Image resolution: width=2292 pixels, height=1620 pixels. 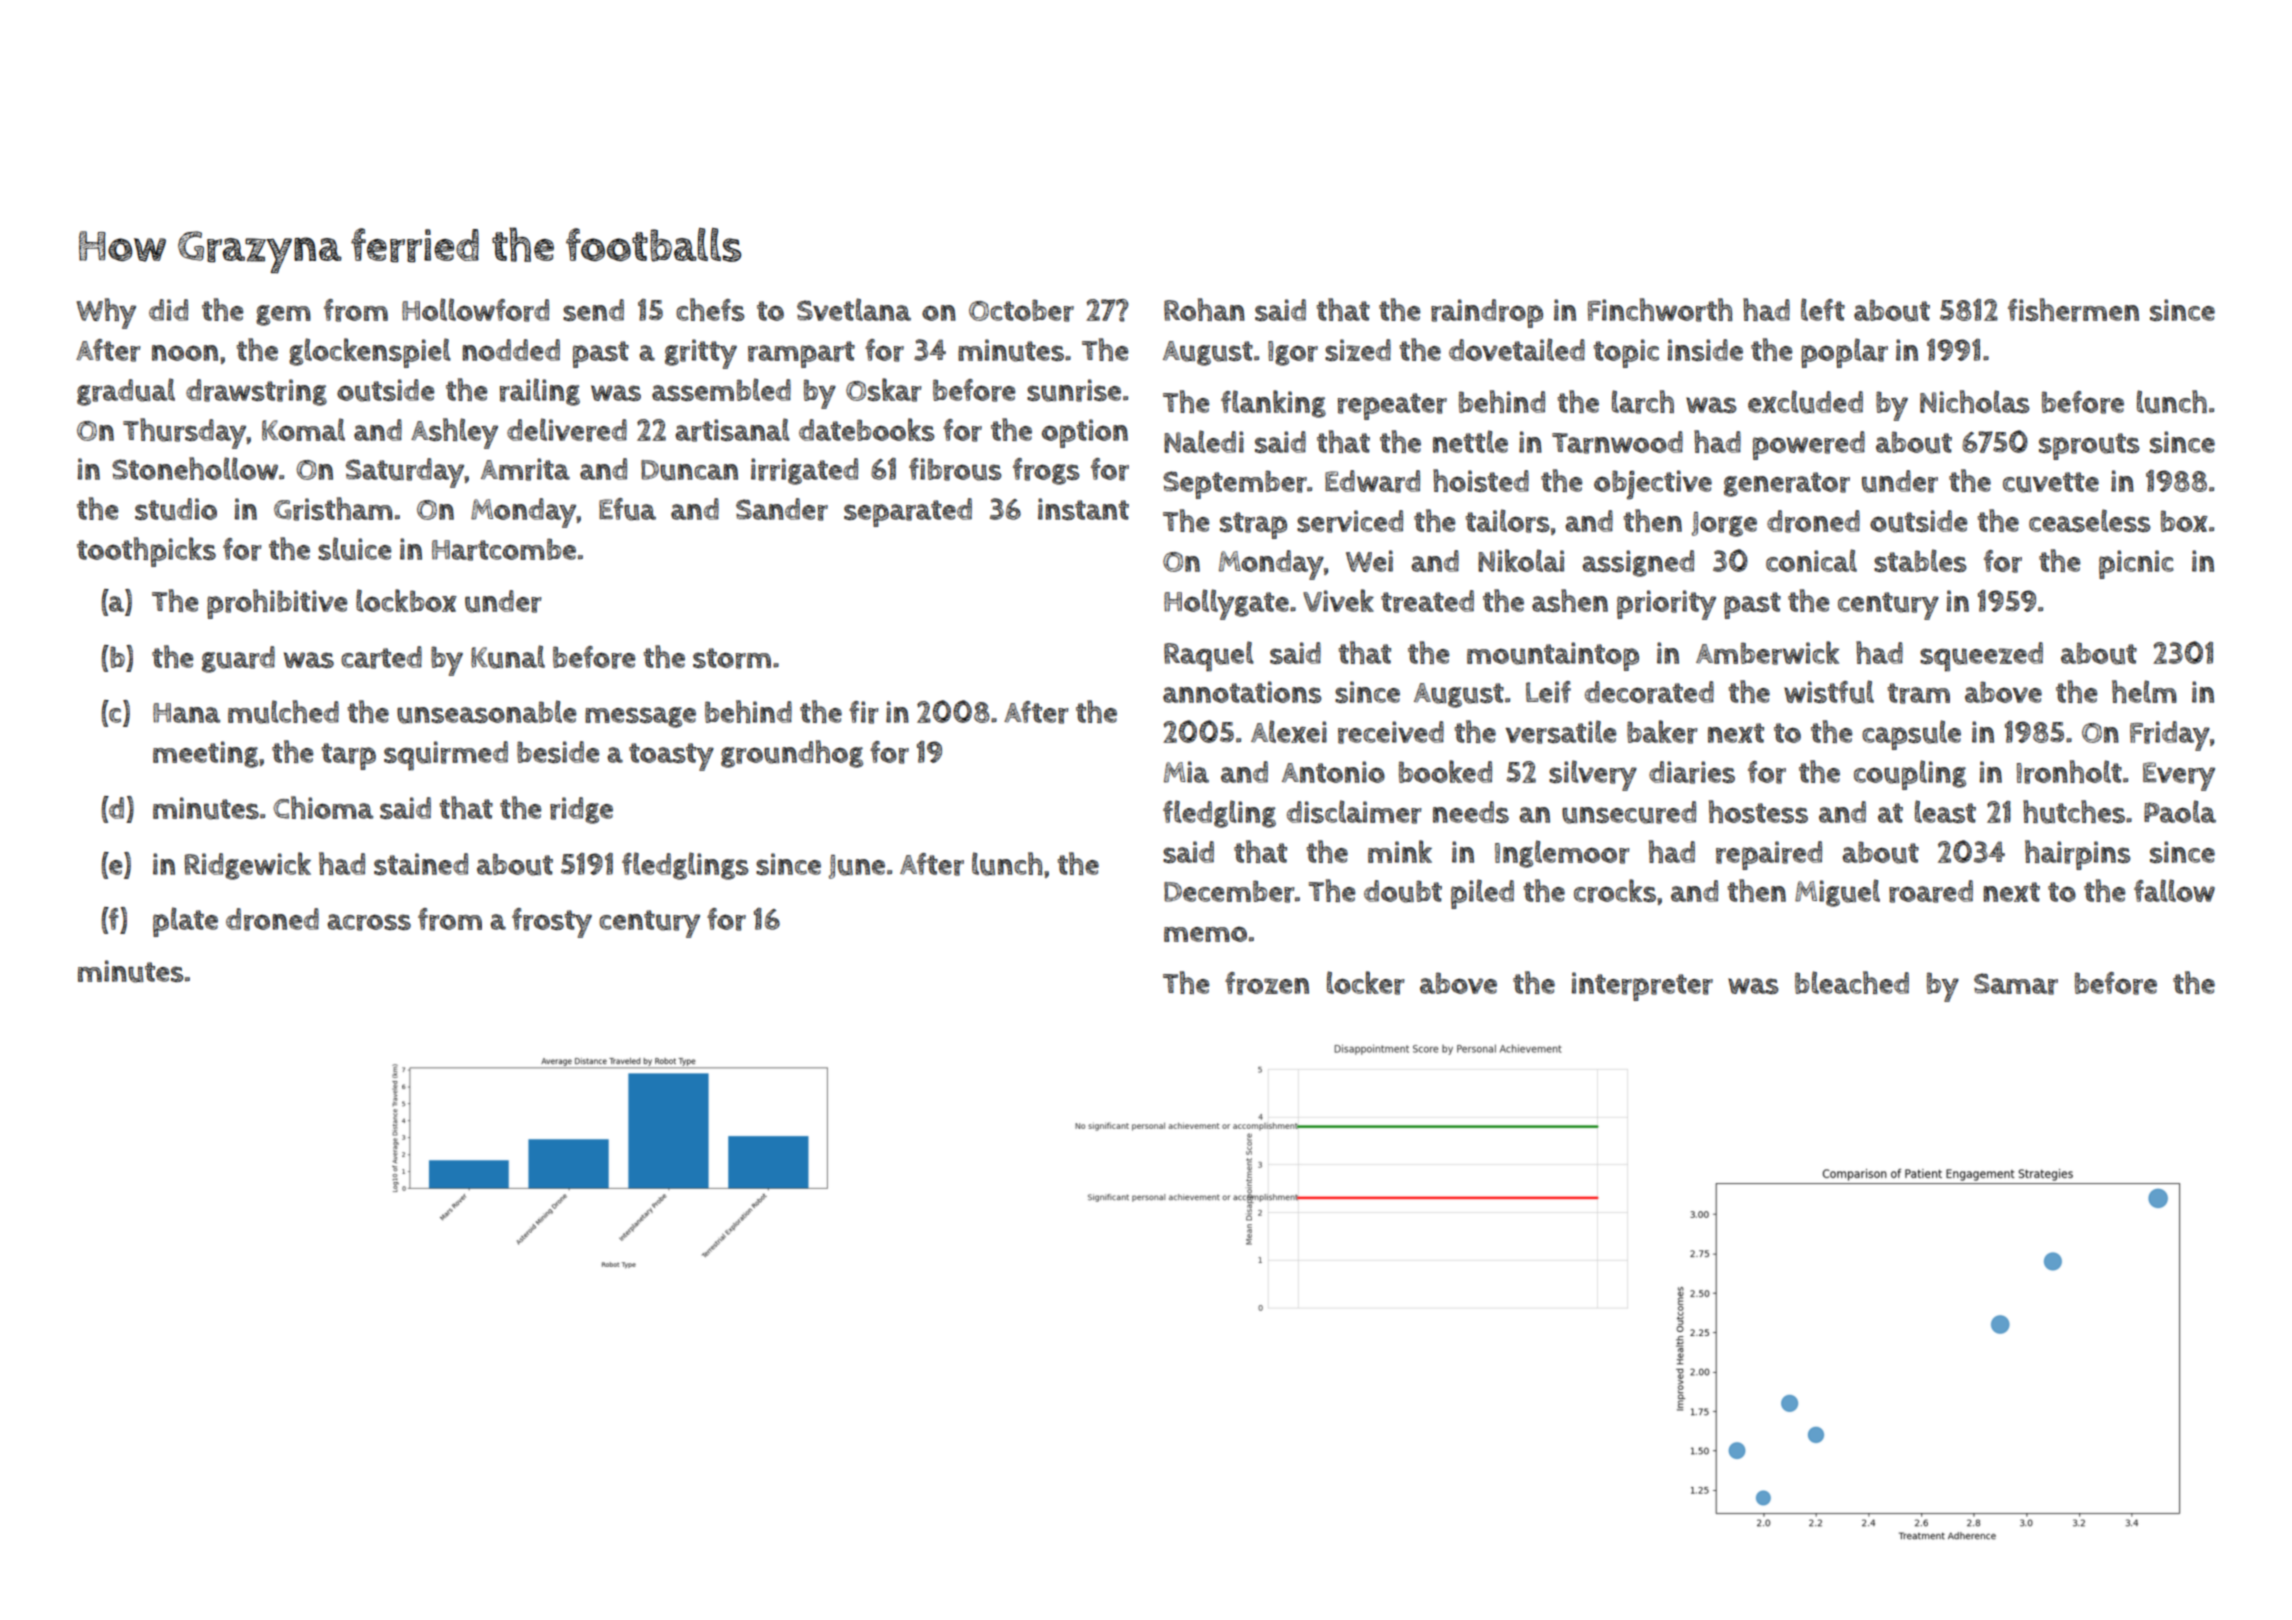 What do you see at coordinates (2179, 776) in the screenshot?
I see `Every` at bounding box center [2179, 776].
